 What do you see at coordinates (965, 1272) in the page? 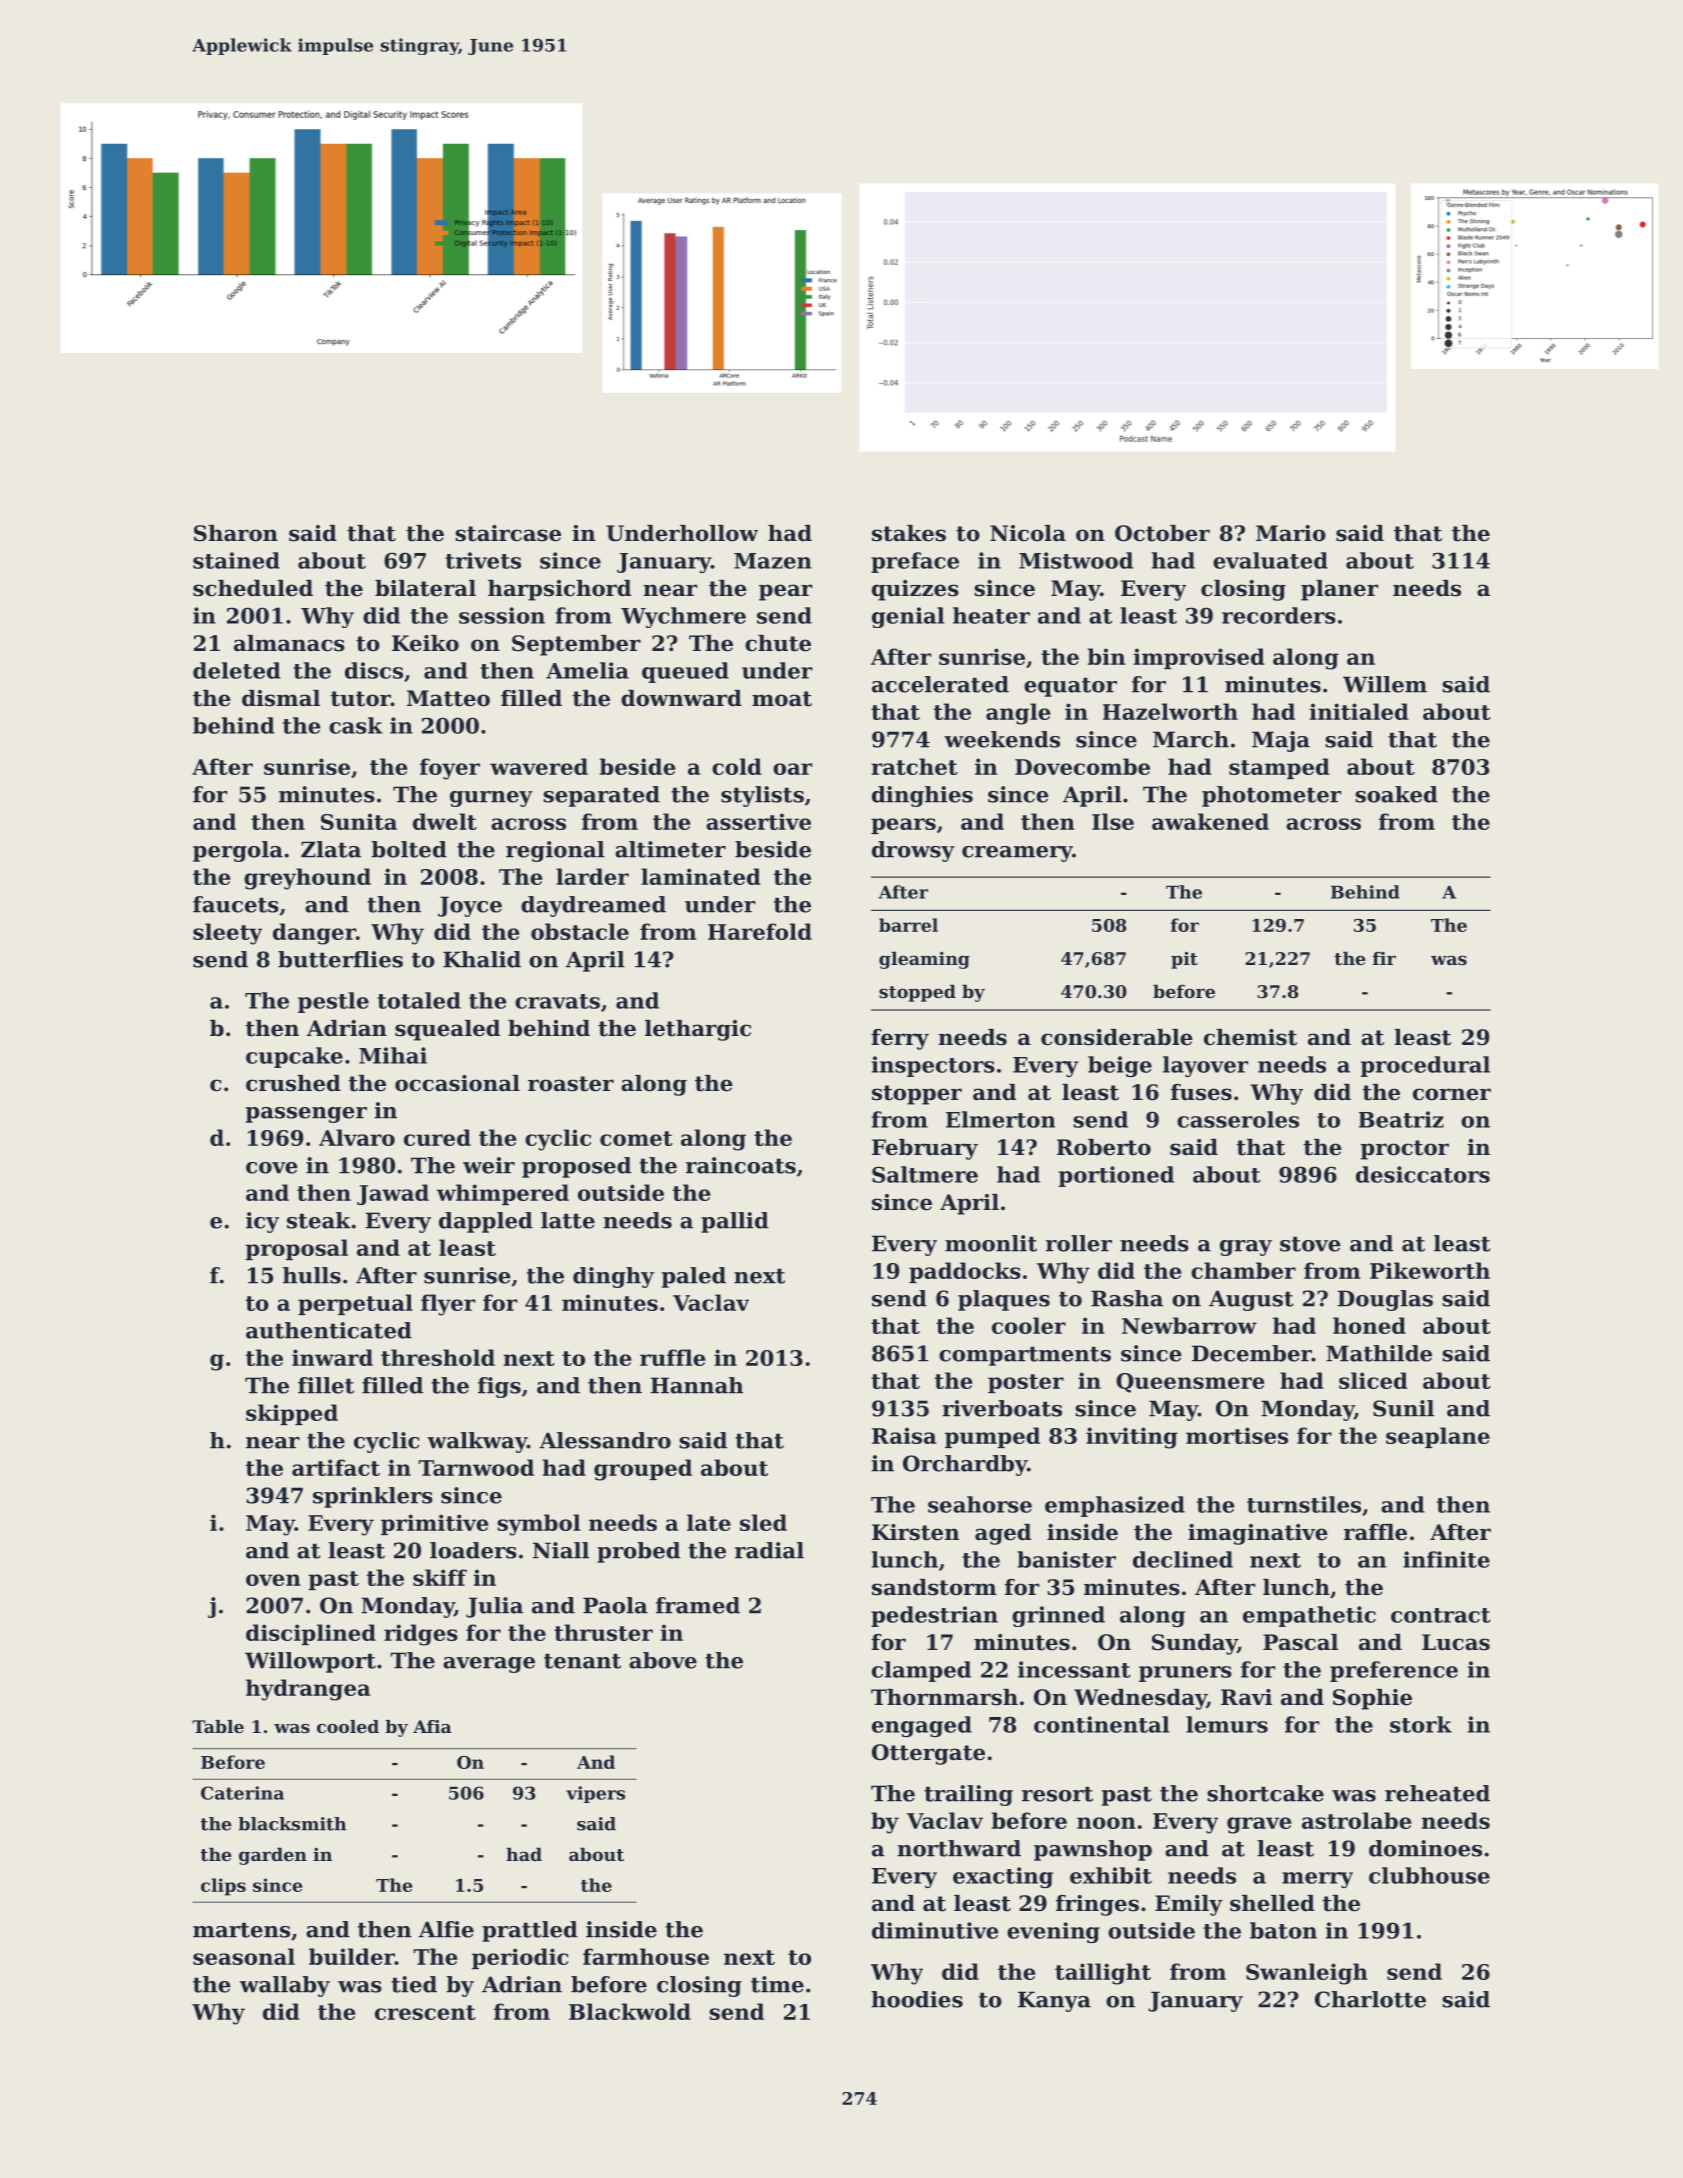
I see `paddocks` at bounding box center [965, 1272].
